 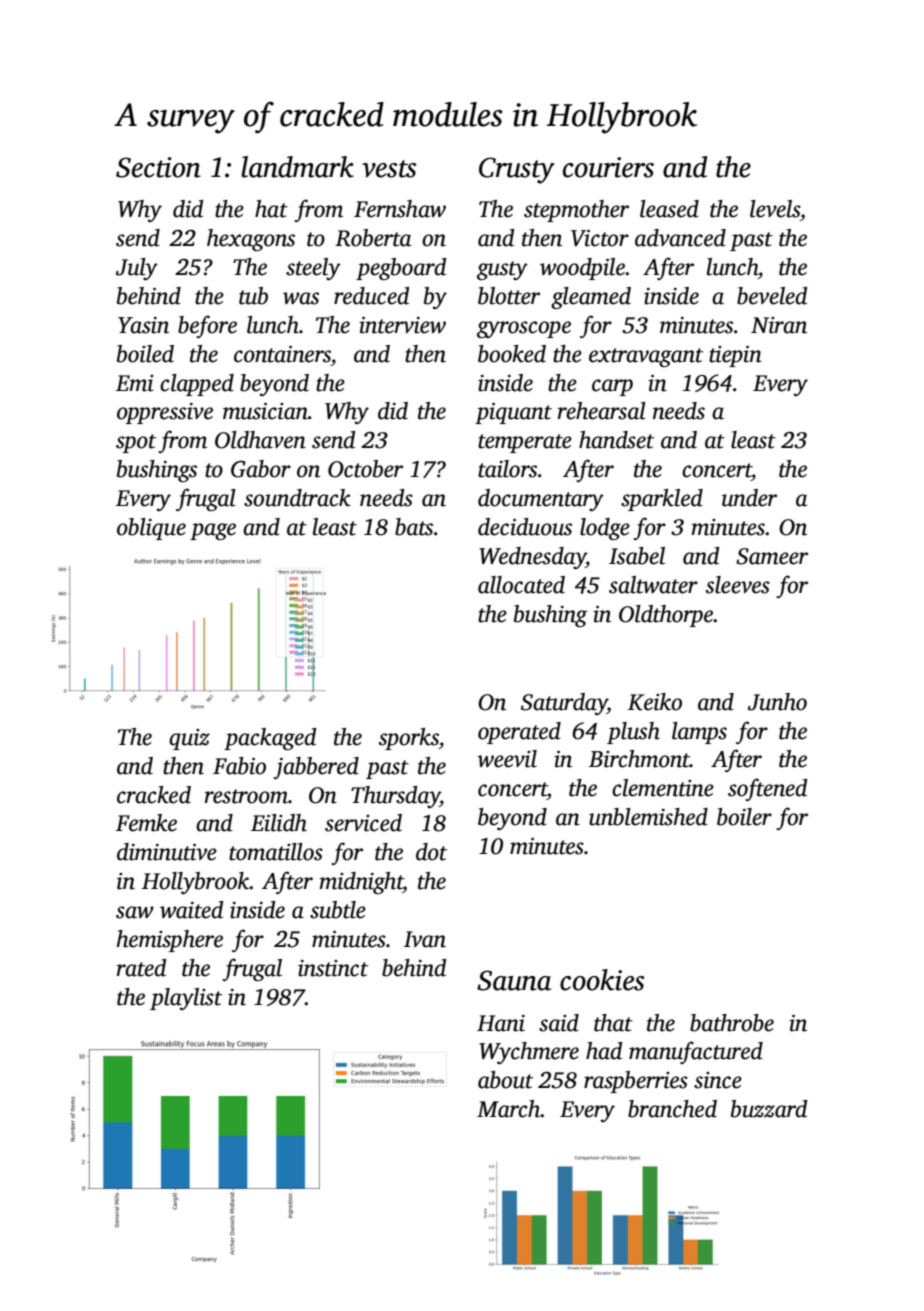 What do you see at coordinates (507, 469) in the screenshot?
I see `tailors` at bounding box center [507, 469].
